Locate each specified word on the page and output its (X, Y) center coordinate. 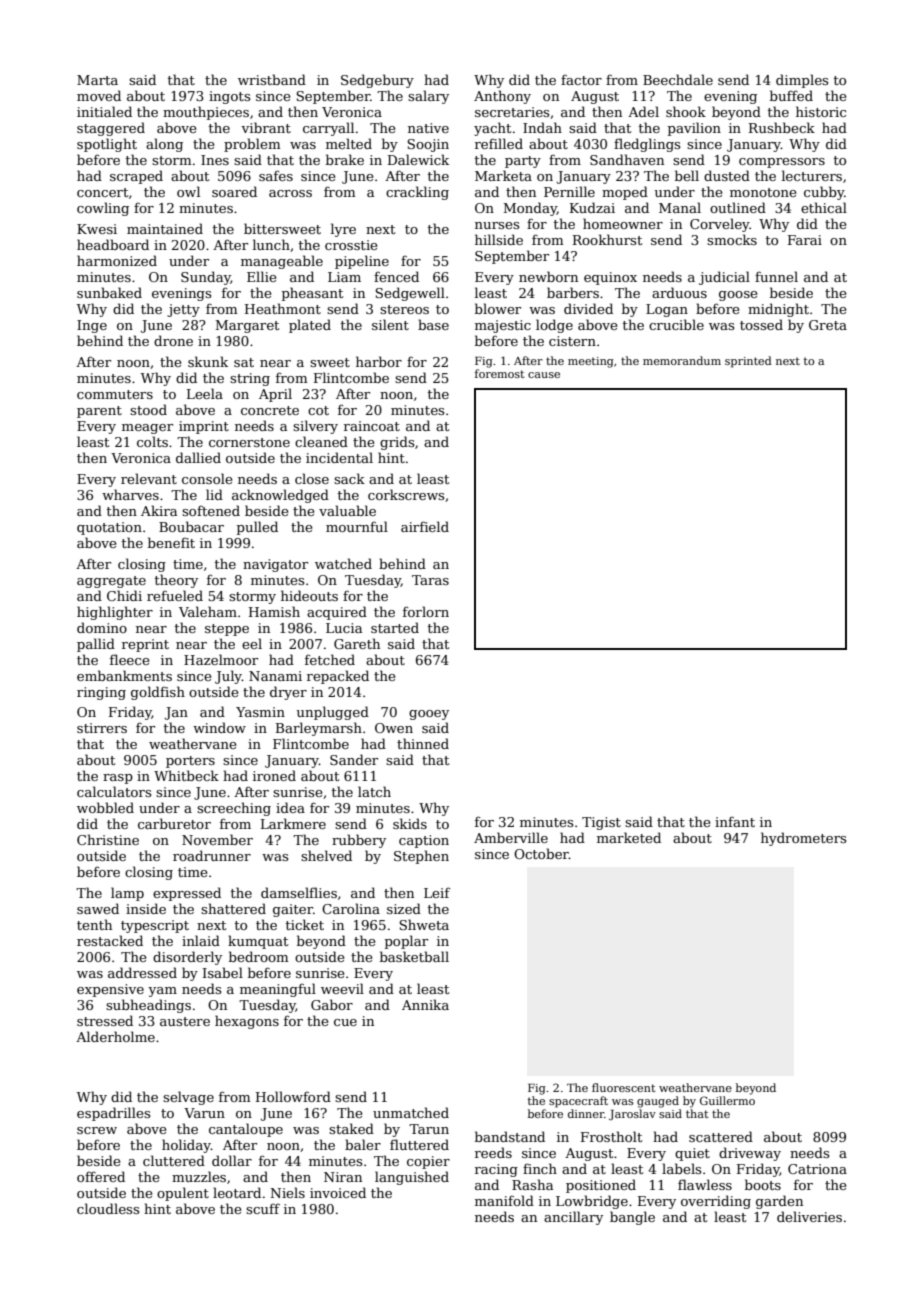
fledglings (647, 145)
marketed (629, 837)
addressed (142, 972)
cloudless (108, 1208)
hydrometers (803, 839)
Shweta (424, 924)
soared (234, 191)
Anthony (502, 97)
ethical (824, 207)
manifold (504, 1200)
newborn (548, 276)
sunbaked (109, 292)
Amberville (511, 837)
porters (190, 762)
